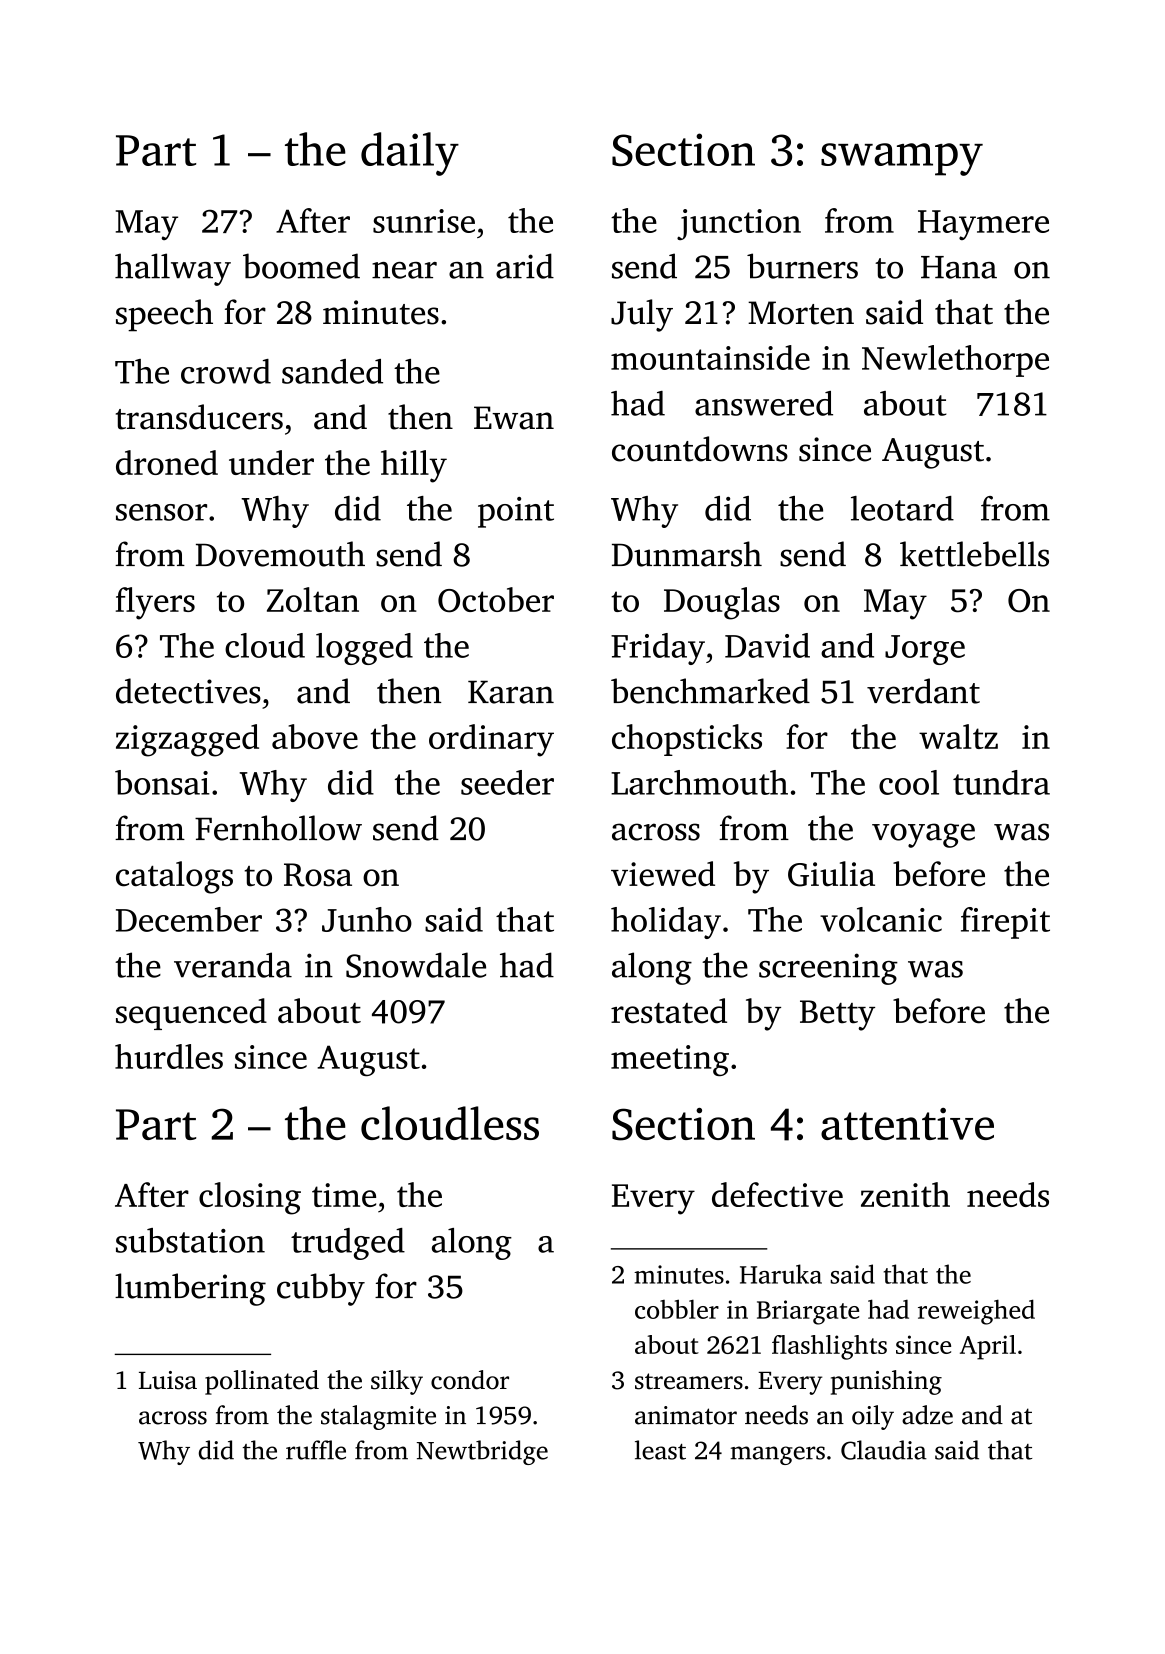  What do you see at coordinates (663, 874) in the screenshot?
I see `viewed` at bounding box center [663, 874].
